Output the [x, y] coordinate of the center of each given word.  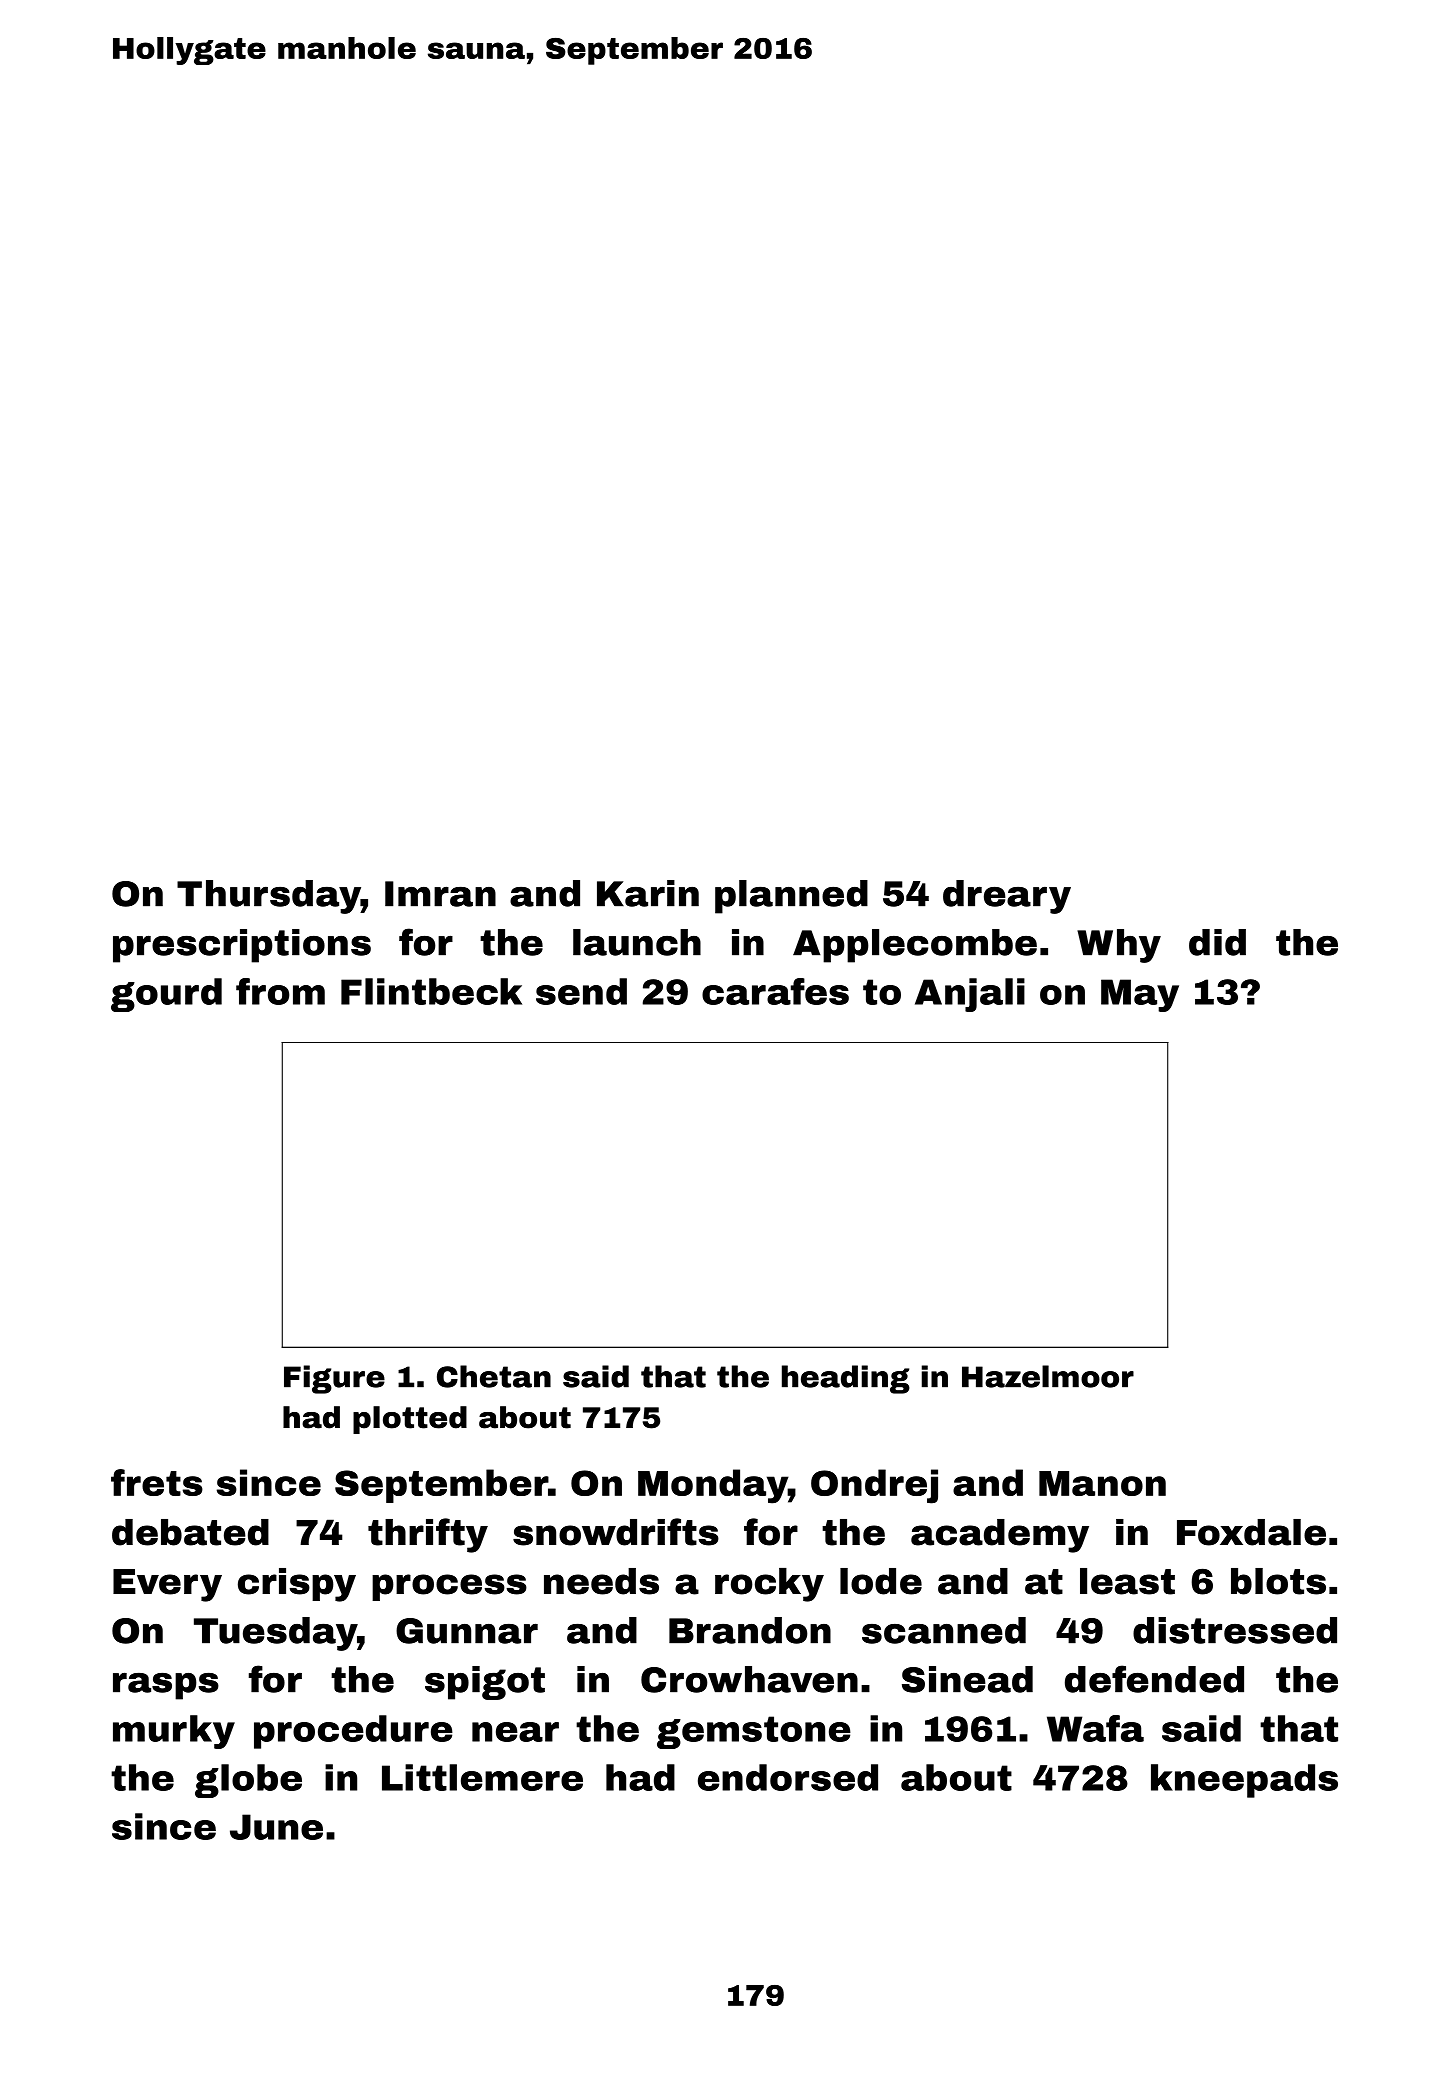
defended [1154, 1679]
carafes [775, 991]
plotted [410, 1420]
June [276, 1827]
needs [601, 1581]
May [1140, 995]
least [1127, 1581]
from [280, 991]
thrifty [428, 1535]
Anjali [970, 995]
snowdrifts [616, 1532]
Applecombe [915, 946]
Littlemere [482, 1777]
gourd [166, 995]
